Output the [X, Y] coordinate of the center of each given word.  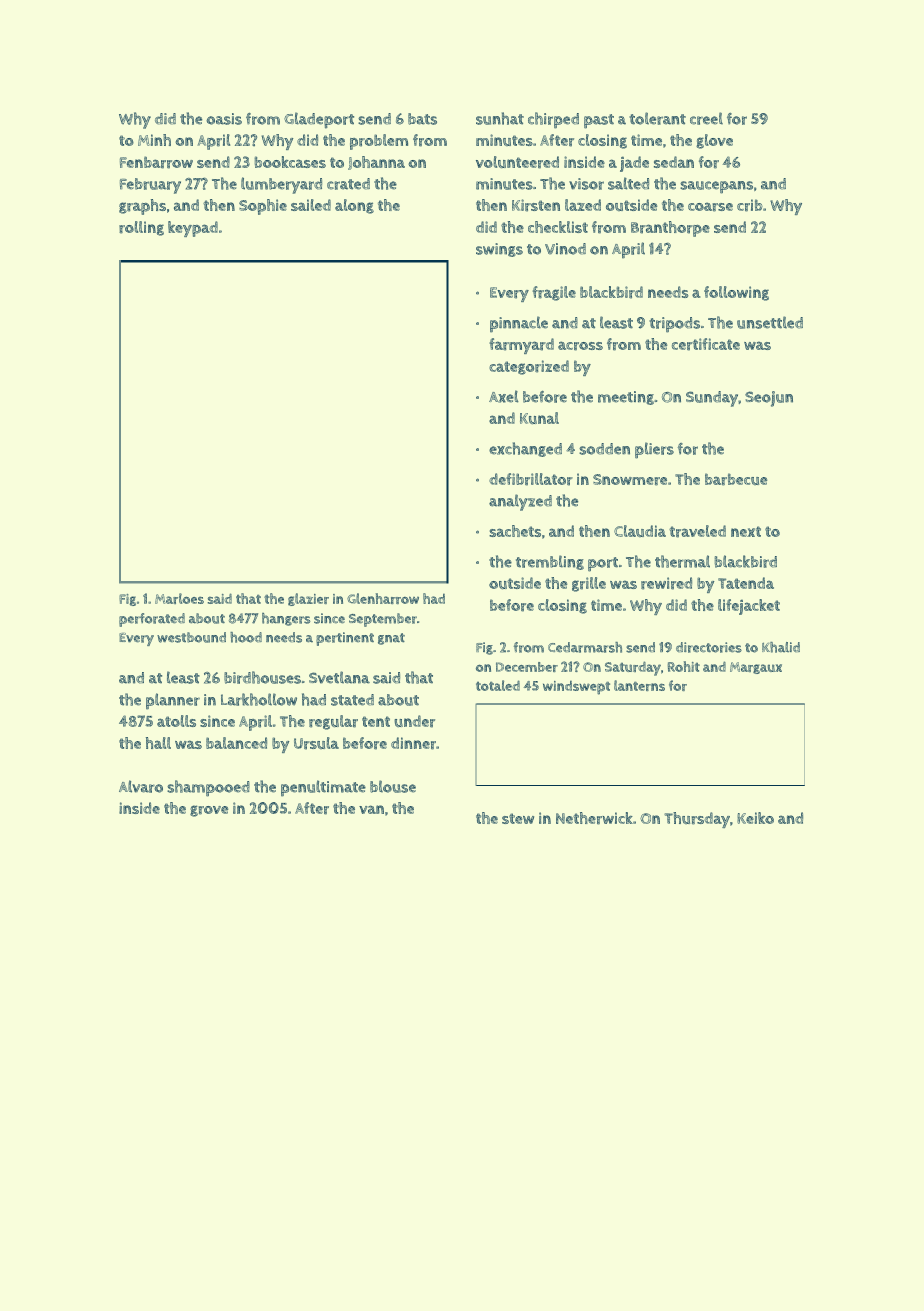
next [746, 531]
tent [376, 721]
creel [706, 118]
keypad [193, 229]
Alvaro [141, 786]
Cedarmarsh [585, 647]
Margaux [756, 668]
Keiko [755, 818]
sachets [515, 531]
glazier [308, 599]
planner [173, 701]
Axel [504, 396]
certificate [706, 344]
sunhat [500, 118]
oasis [224, 119]
